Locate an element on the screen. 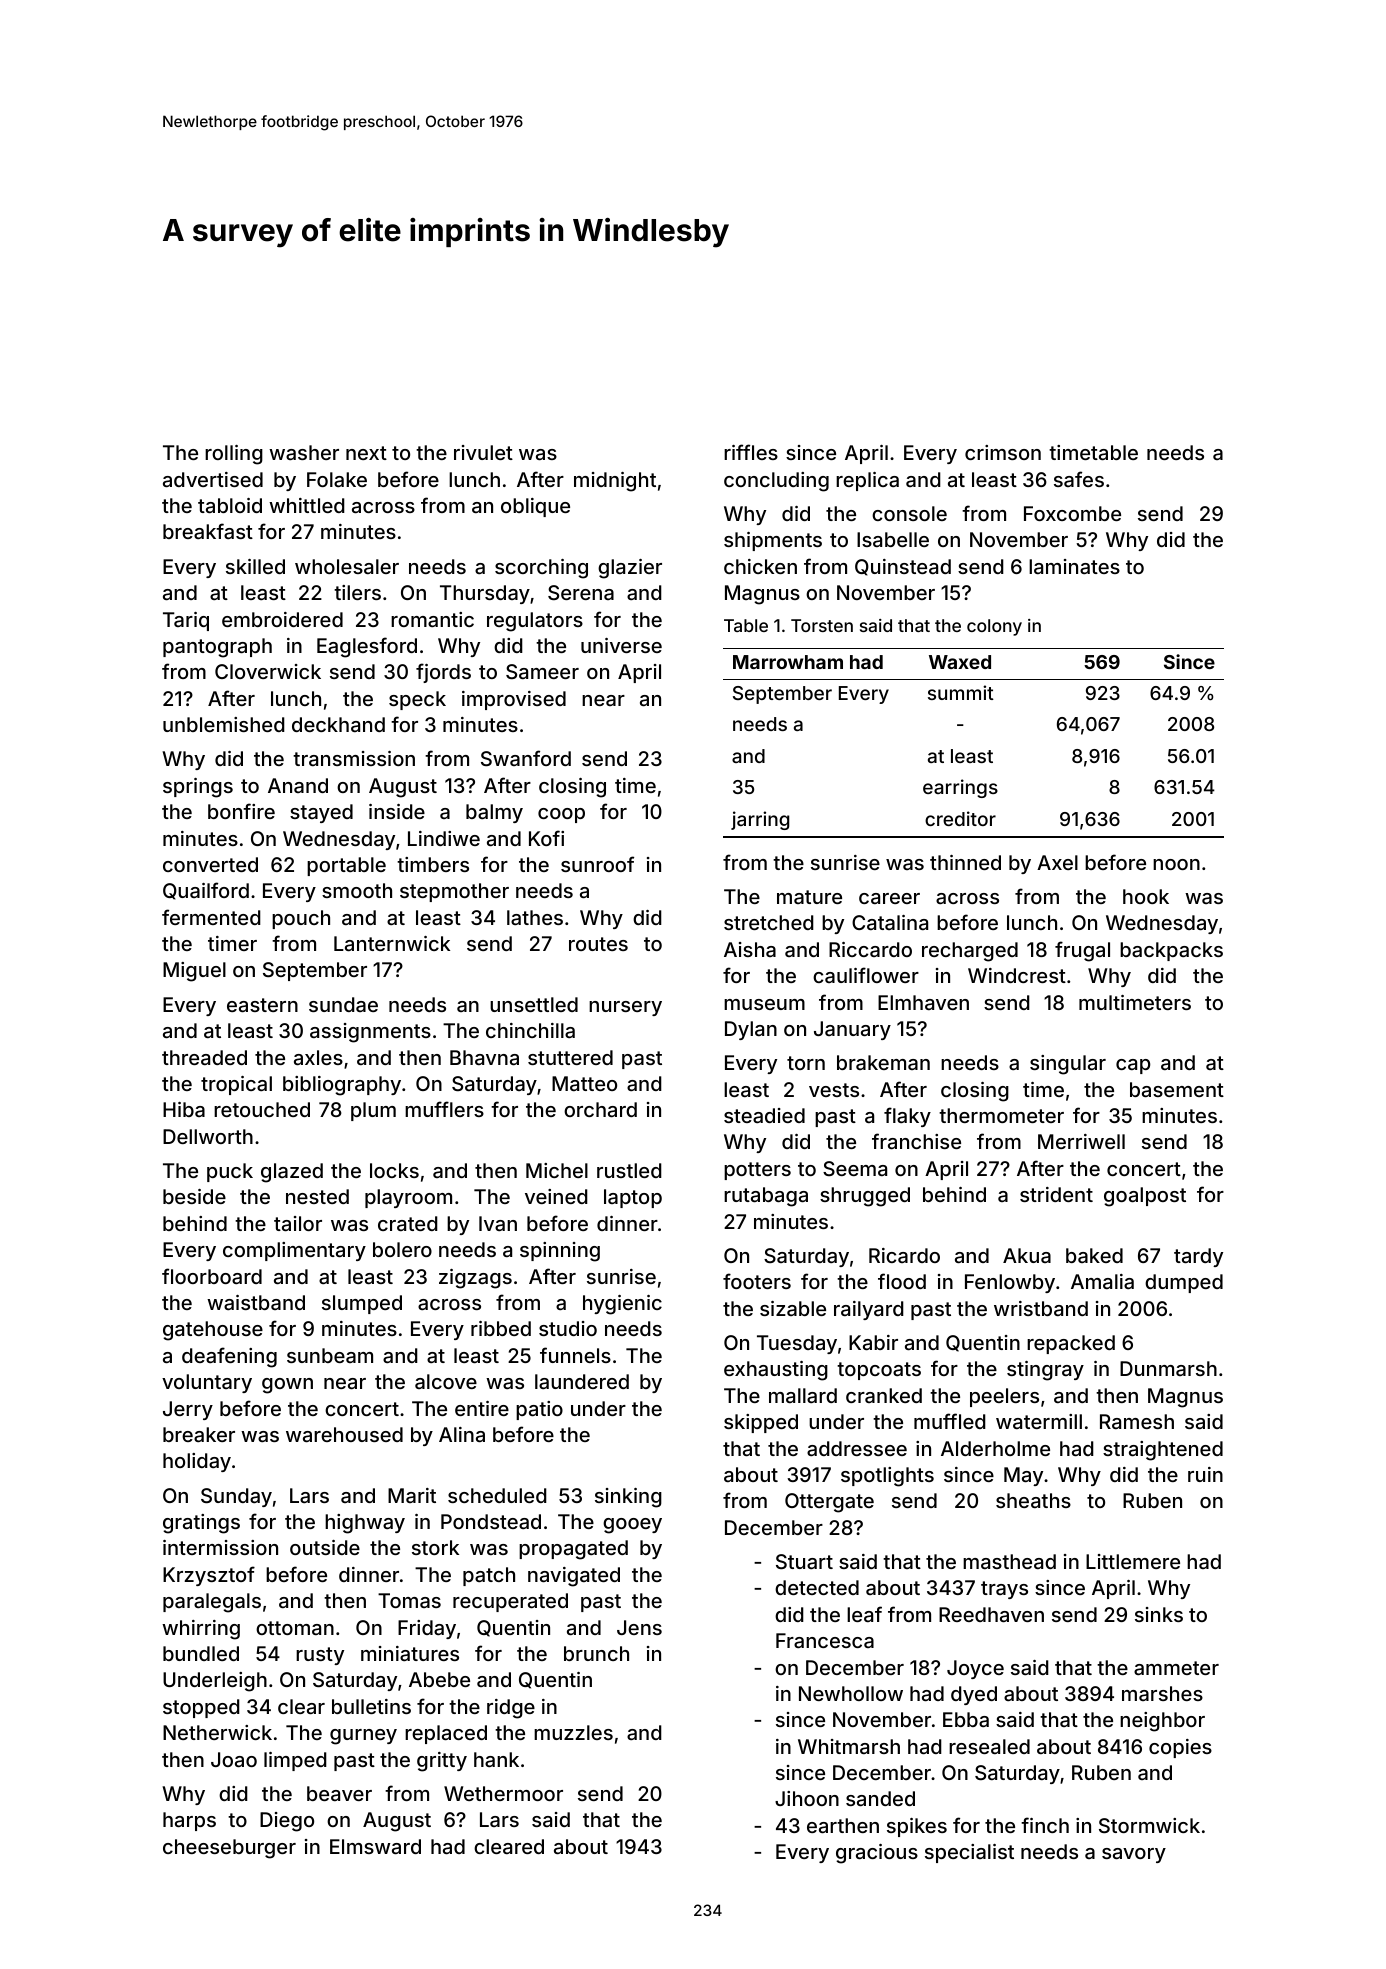  crimson is located at coordinates (1003, 452).
